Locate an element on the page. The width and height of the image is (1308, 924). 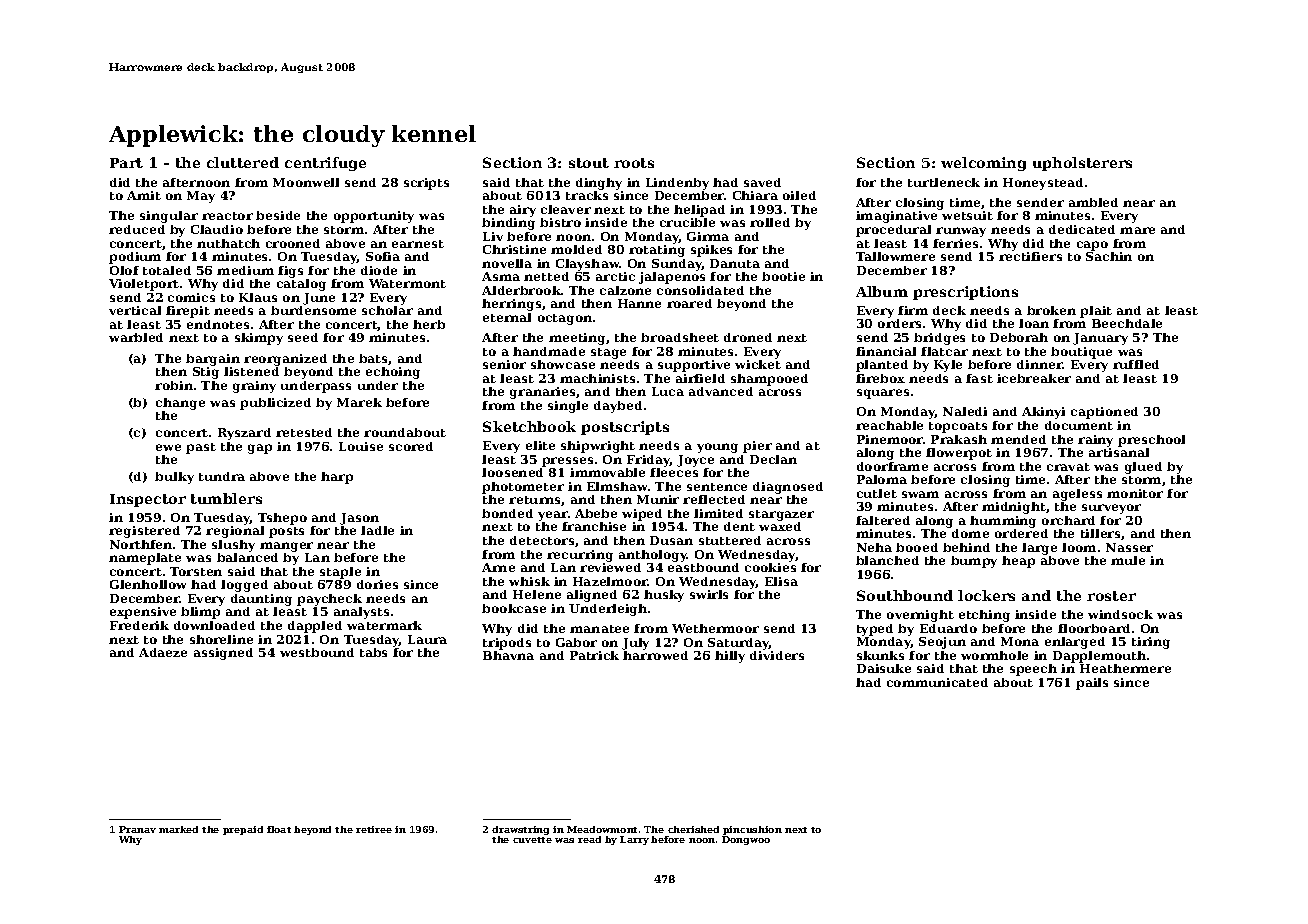
drawstring is located at coordinates (520, 830).
